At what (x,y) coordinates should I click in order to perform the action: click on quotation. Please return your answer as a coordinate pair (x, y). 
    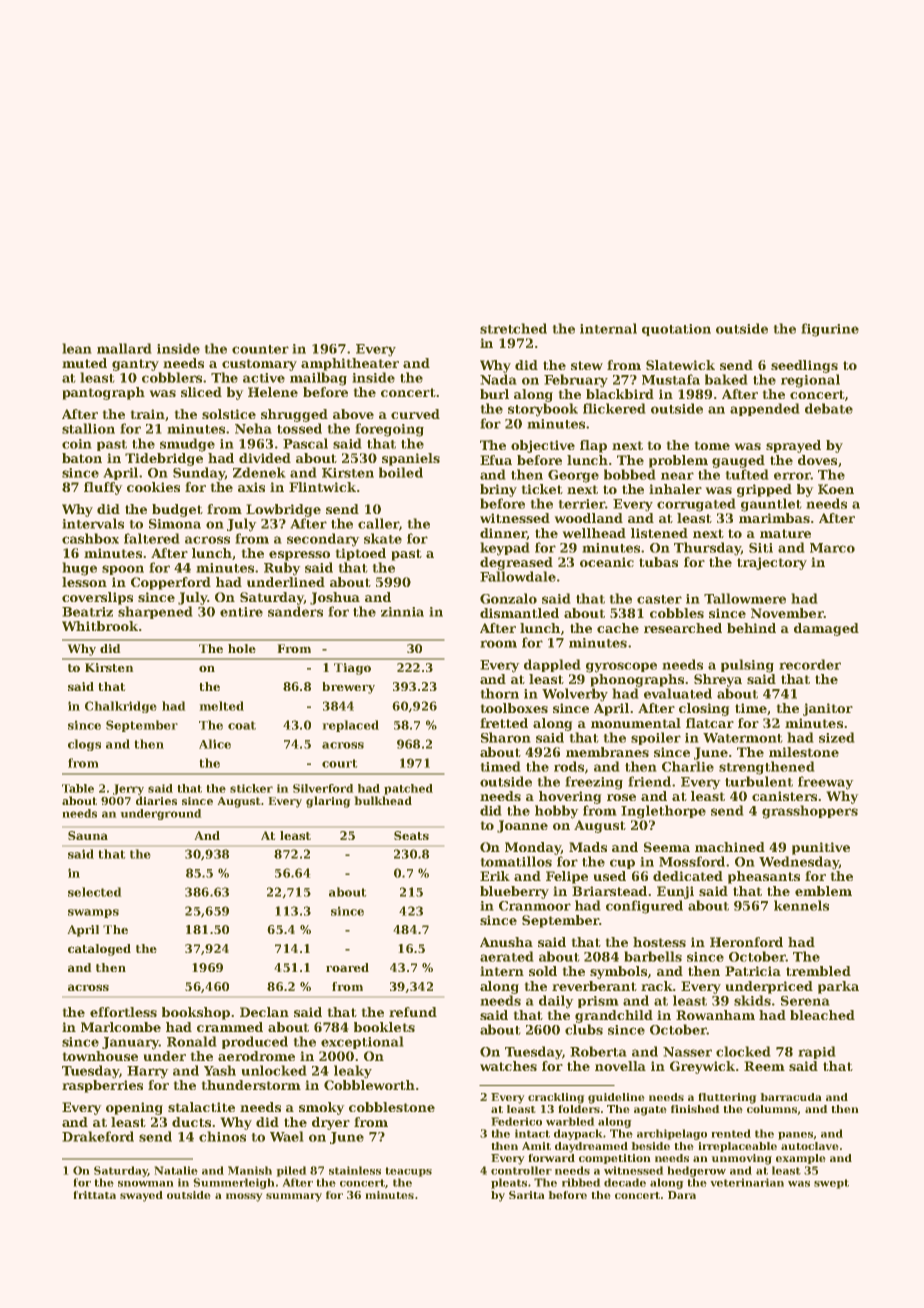
    Looking at the image, I should click on (676, 330).
